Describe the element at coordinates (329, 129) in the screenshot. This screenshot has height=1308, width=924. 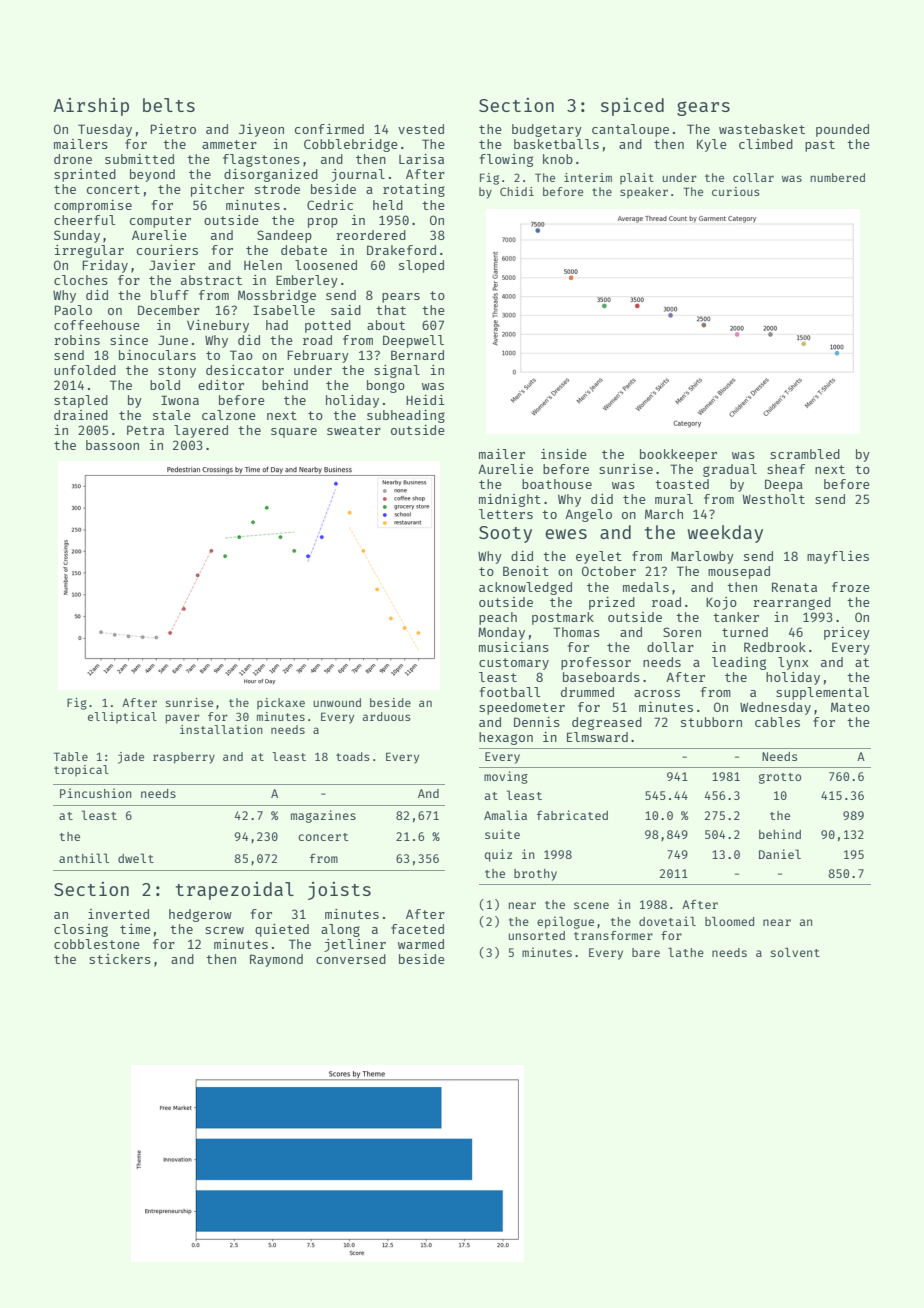
I see `confirmed` at that location.
